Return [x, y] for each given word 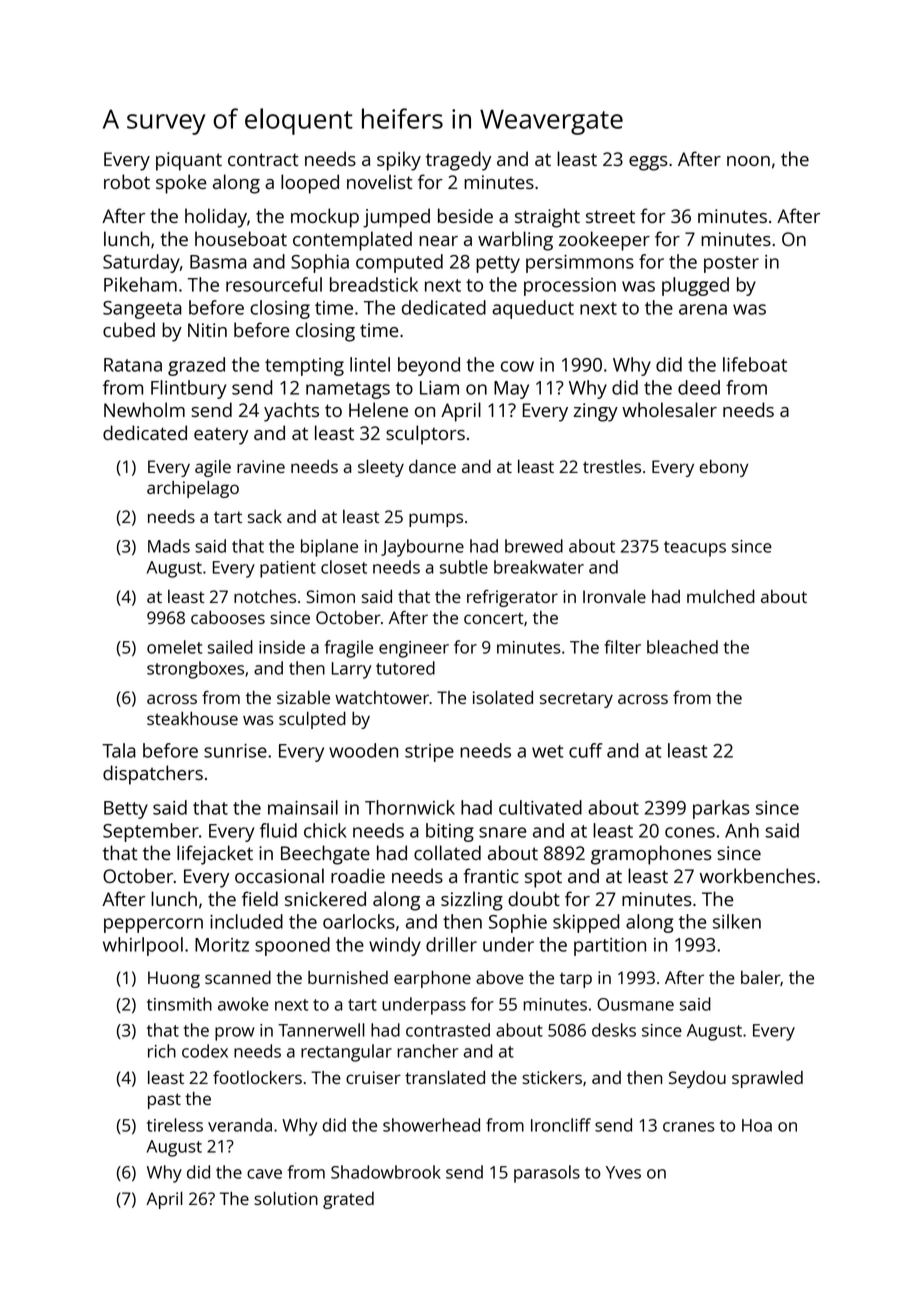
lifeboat [755, 364]
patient [288, 569]
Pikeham [140, 284]
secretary [576, 700]
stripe [429, 753]
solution [286, 1198]
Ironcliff [561, 1125]
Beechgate [325, 855]
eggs [648, 163]
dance [432, 466]
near [438, 241]
